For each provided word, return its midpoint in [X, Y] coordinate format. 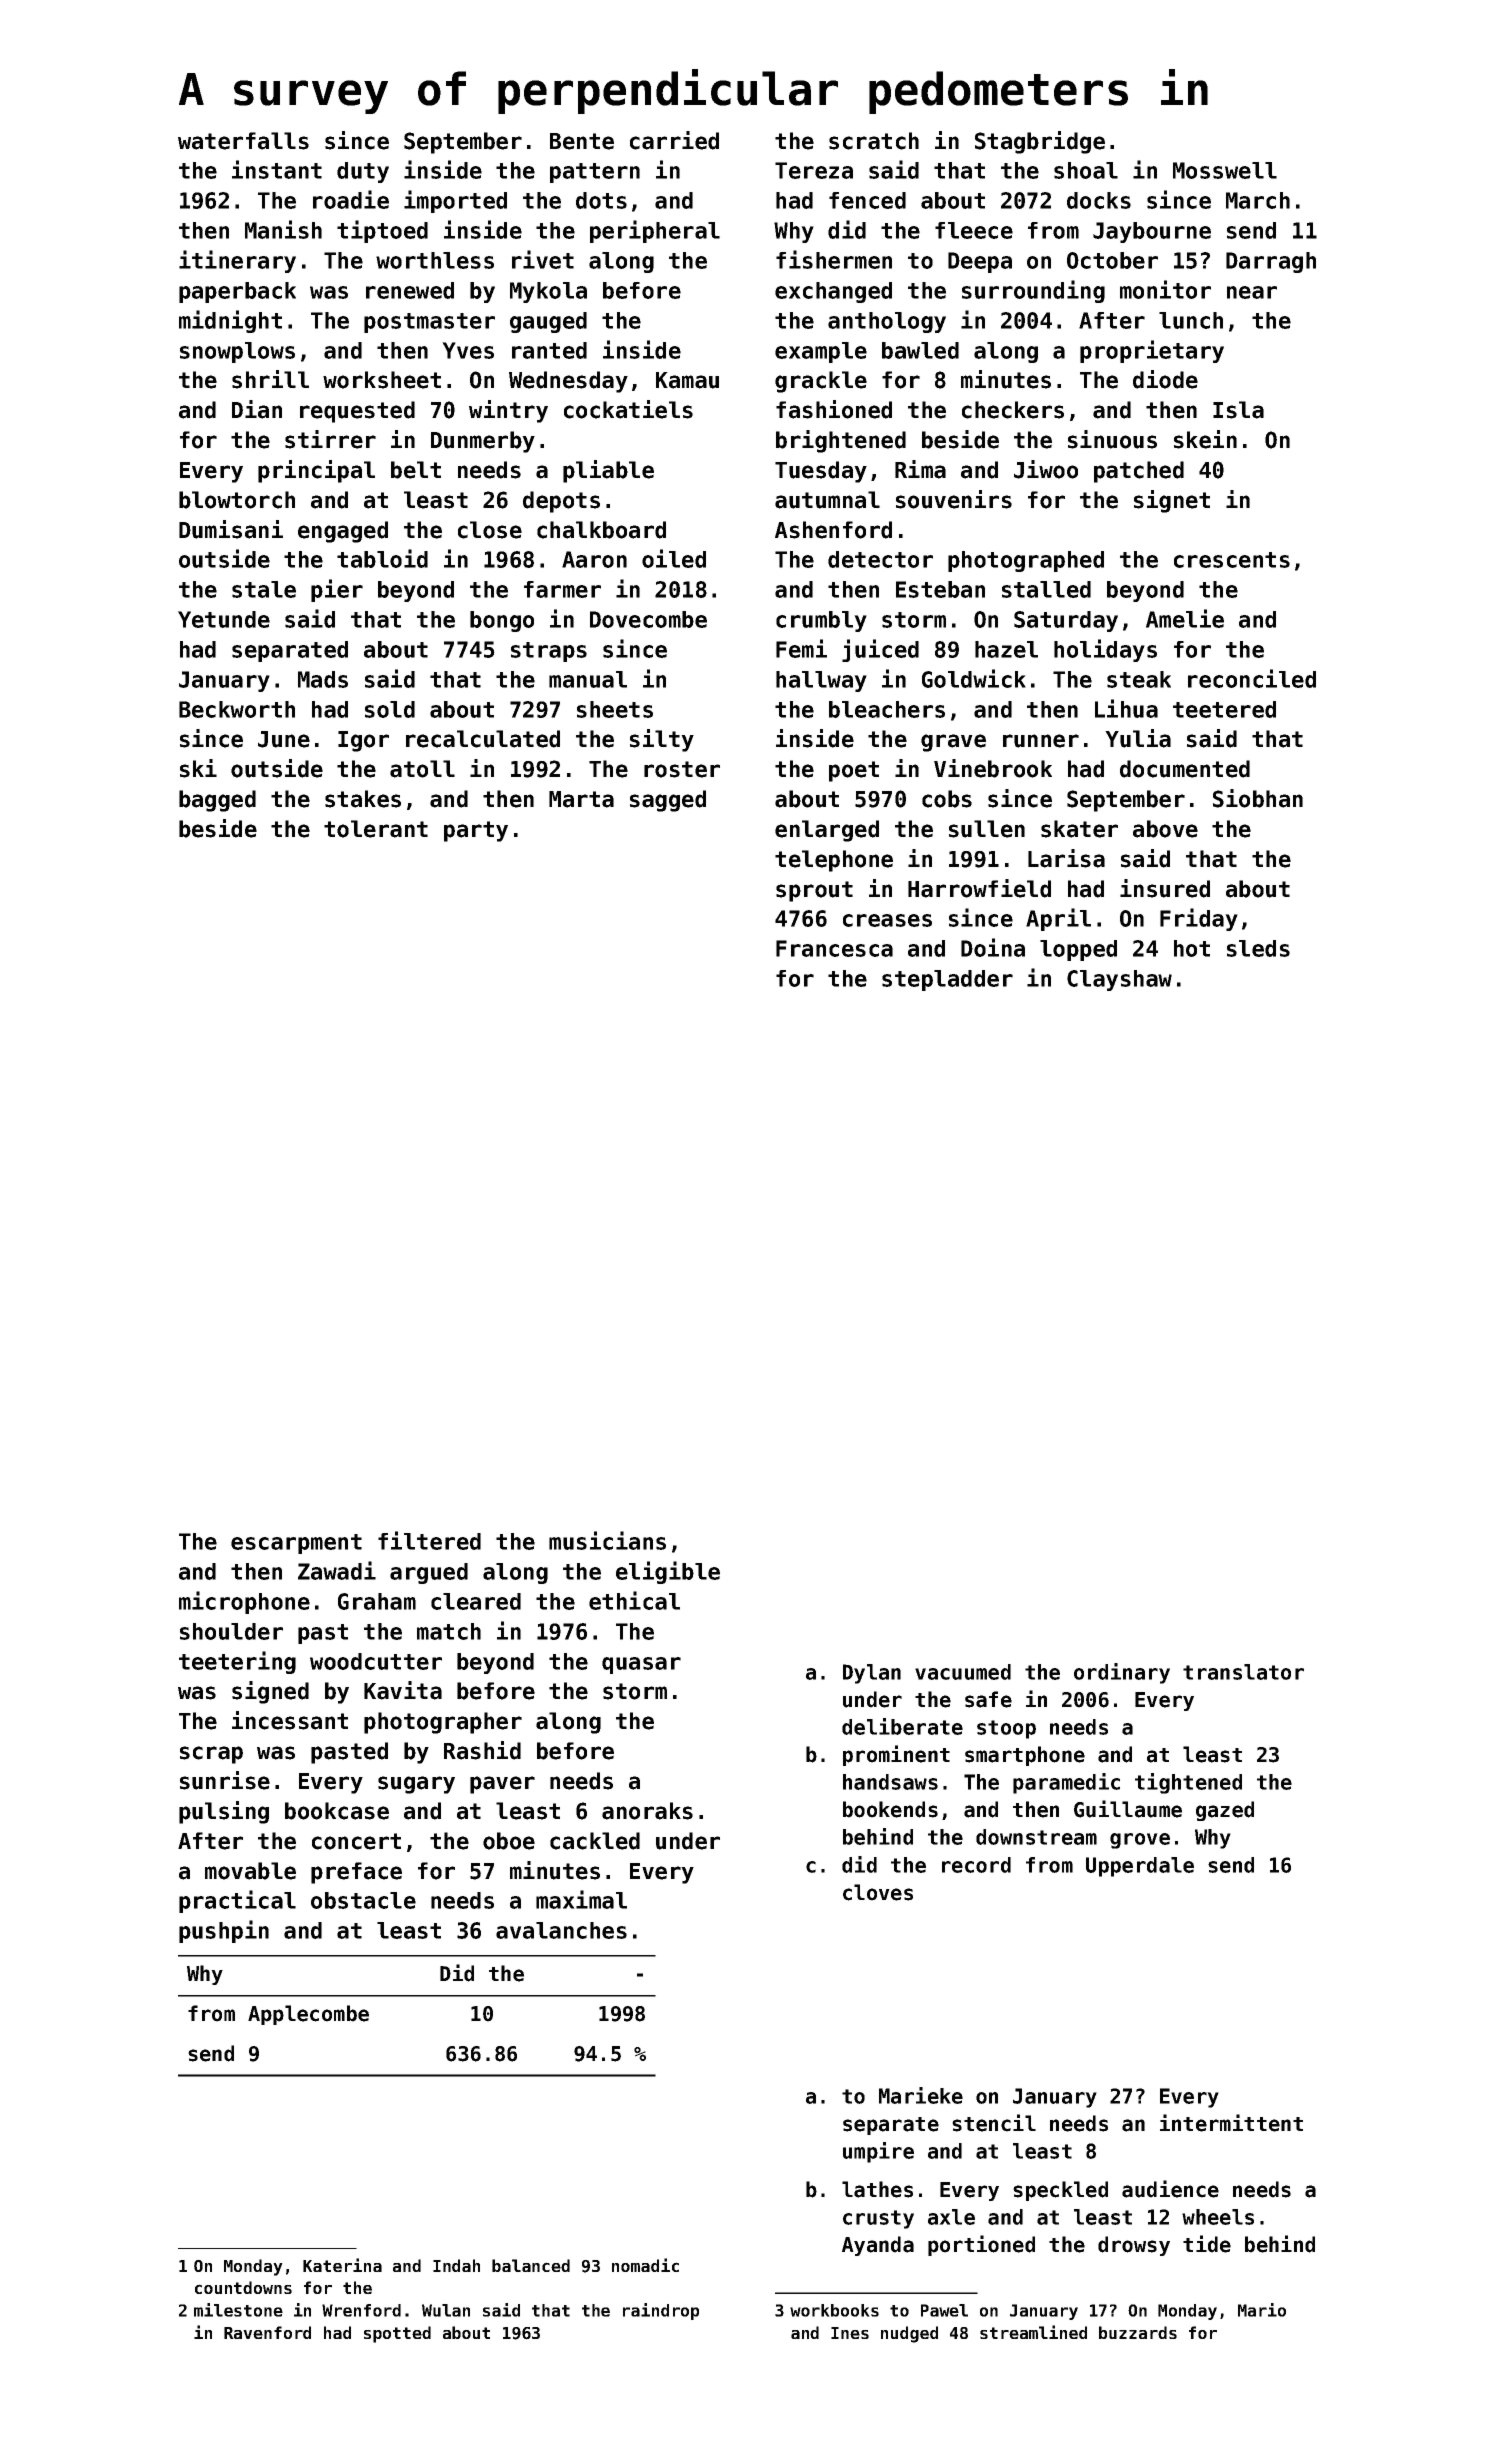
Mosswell [1225, 170]
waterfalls [243, 141]
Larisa [1066, 858]
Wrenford [361, 2310]
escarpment [296, 1544]
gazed [1225, 1811]
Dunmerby [483, 442]
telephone [834, 861]
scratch [874, 141]
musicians [607, 1540]
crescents [1232, 560]
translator [1243, 1672]
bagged [217, 801]
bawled [920, 350]
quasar [641, 1665]
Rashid [482, 1750]
